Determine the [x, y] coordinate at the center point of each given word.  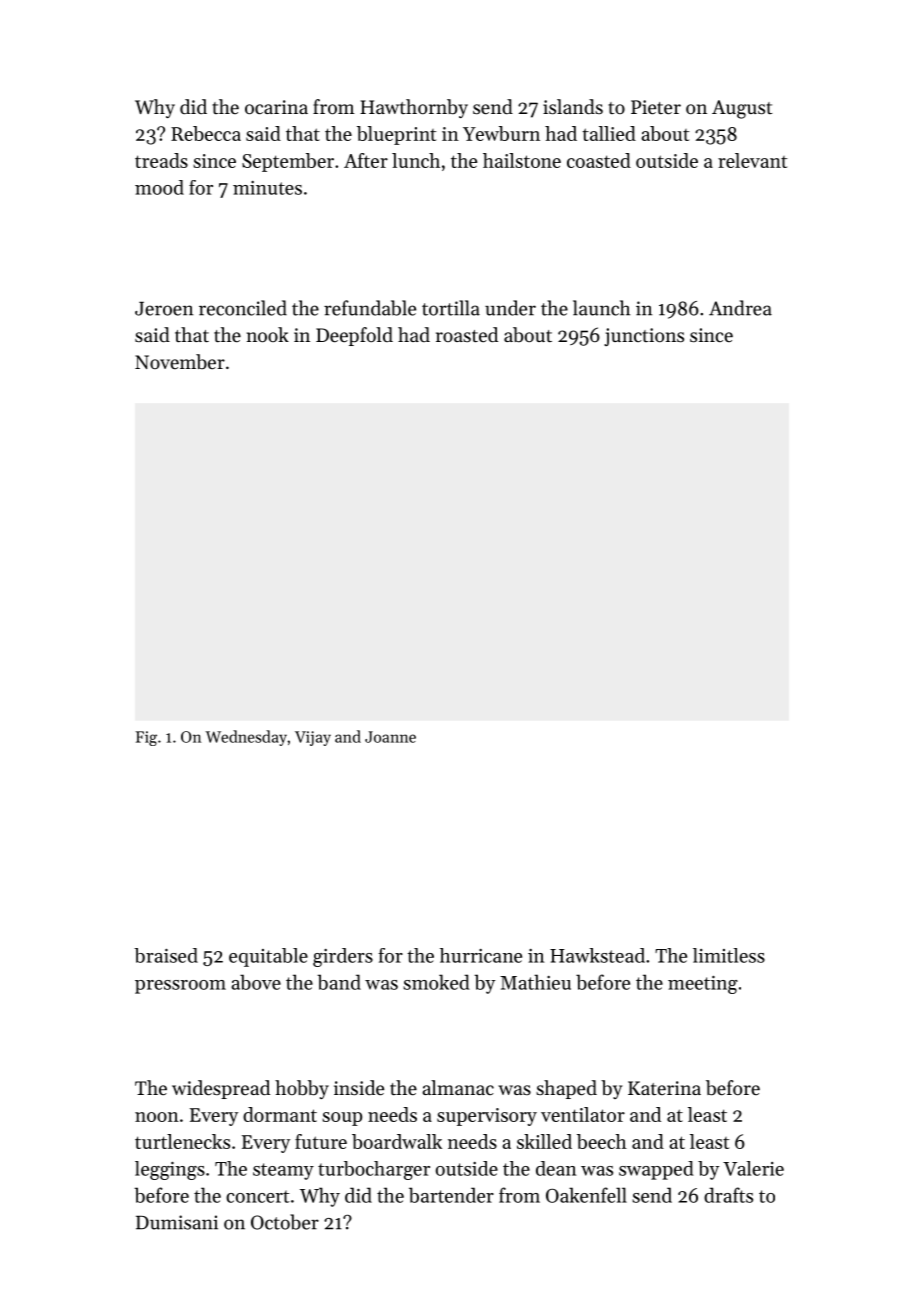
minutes [267, 188]
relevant [752, 160]
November [180, 361]
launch [601, 308]
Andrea [740, 308]
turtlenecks [182, 1141]
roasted [467, 335]
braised [166, 955]
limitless [729, 955]
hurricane [481, 955]
